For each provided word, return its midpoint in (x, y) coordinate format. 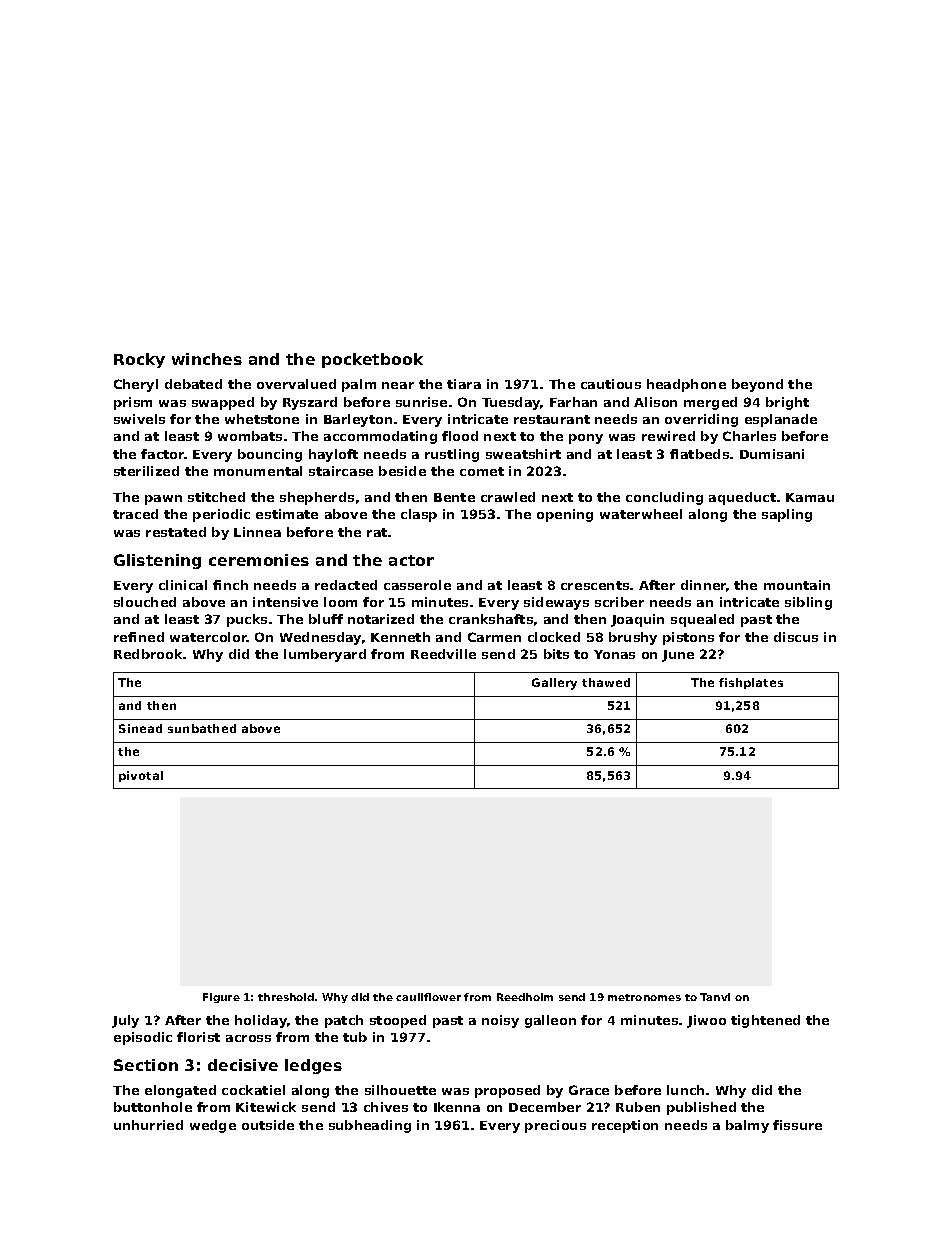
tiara (464, 384)
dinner (704, 586)
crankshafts (491, 619)
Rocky (139, 360)
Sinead (140, 728)
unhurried (148, 1125)
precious (555, 1126)
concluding (664, 498)
